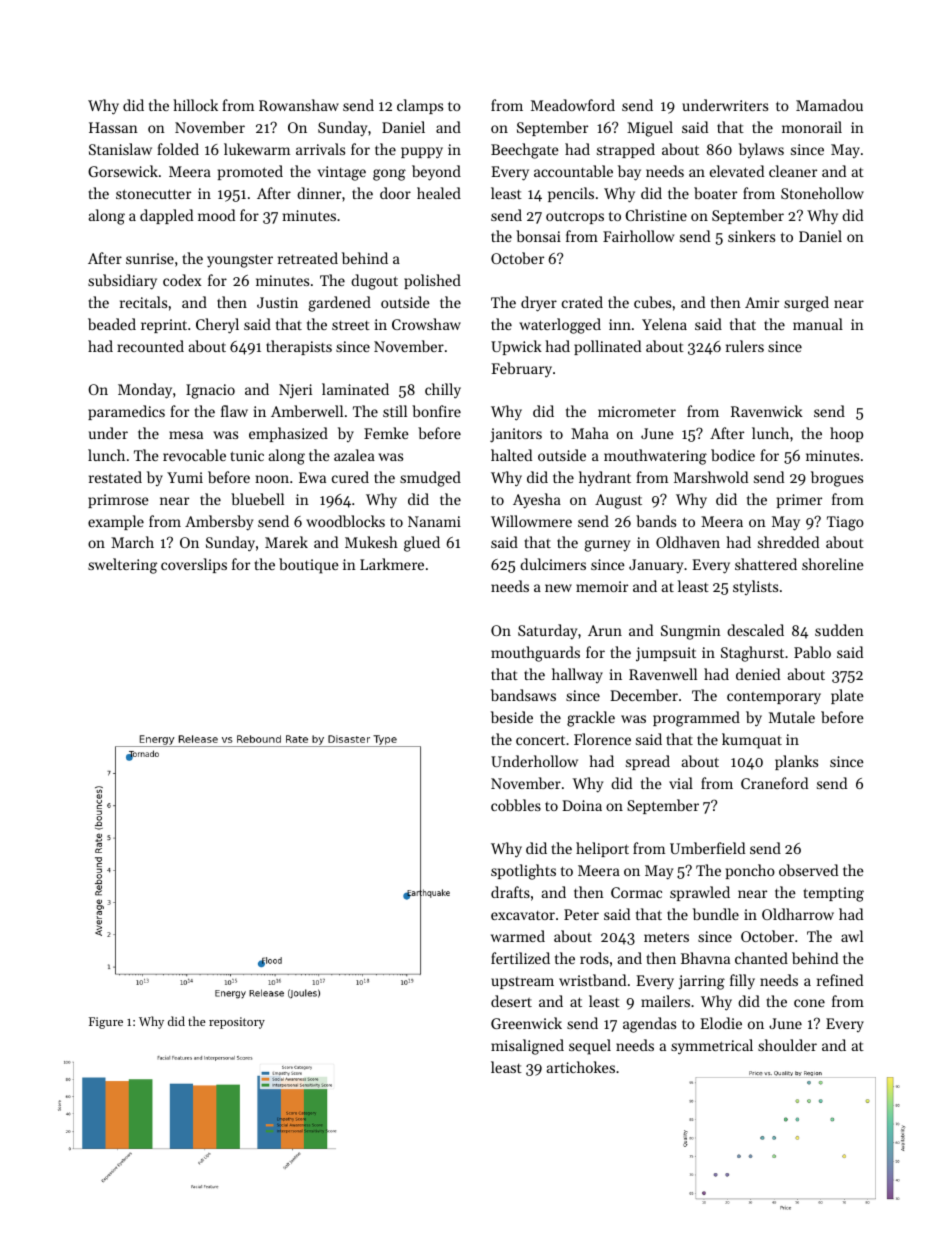 The height and width of the document is (1233, 952). What do you see at coordinates (237, 1023) in the document?
I see `repository` at bounding box center [237, 1023].
